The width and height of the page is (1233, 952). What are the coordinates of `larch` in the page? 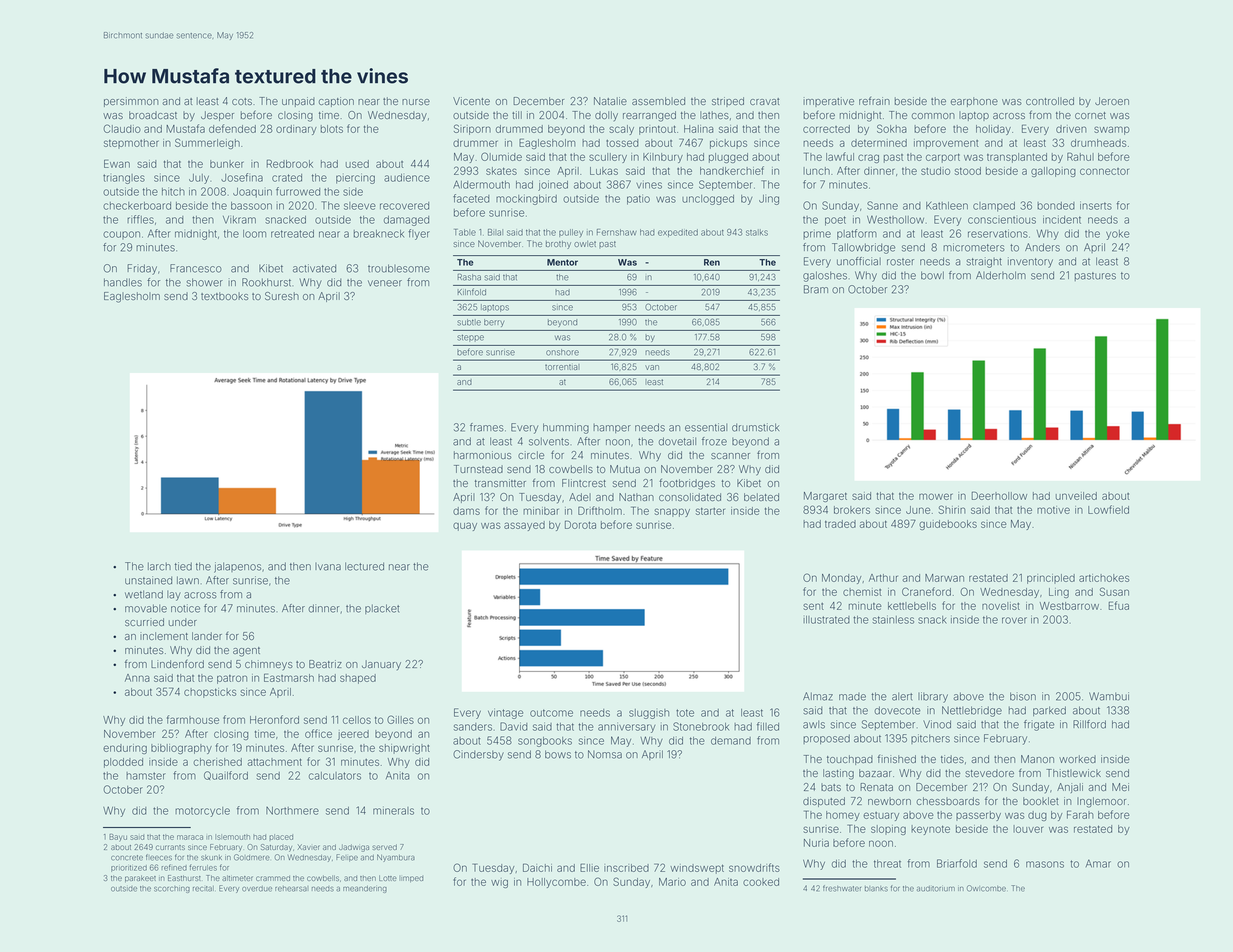 It's located at (159, 566).
